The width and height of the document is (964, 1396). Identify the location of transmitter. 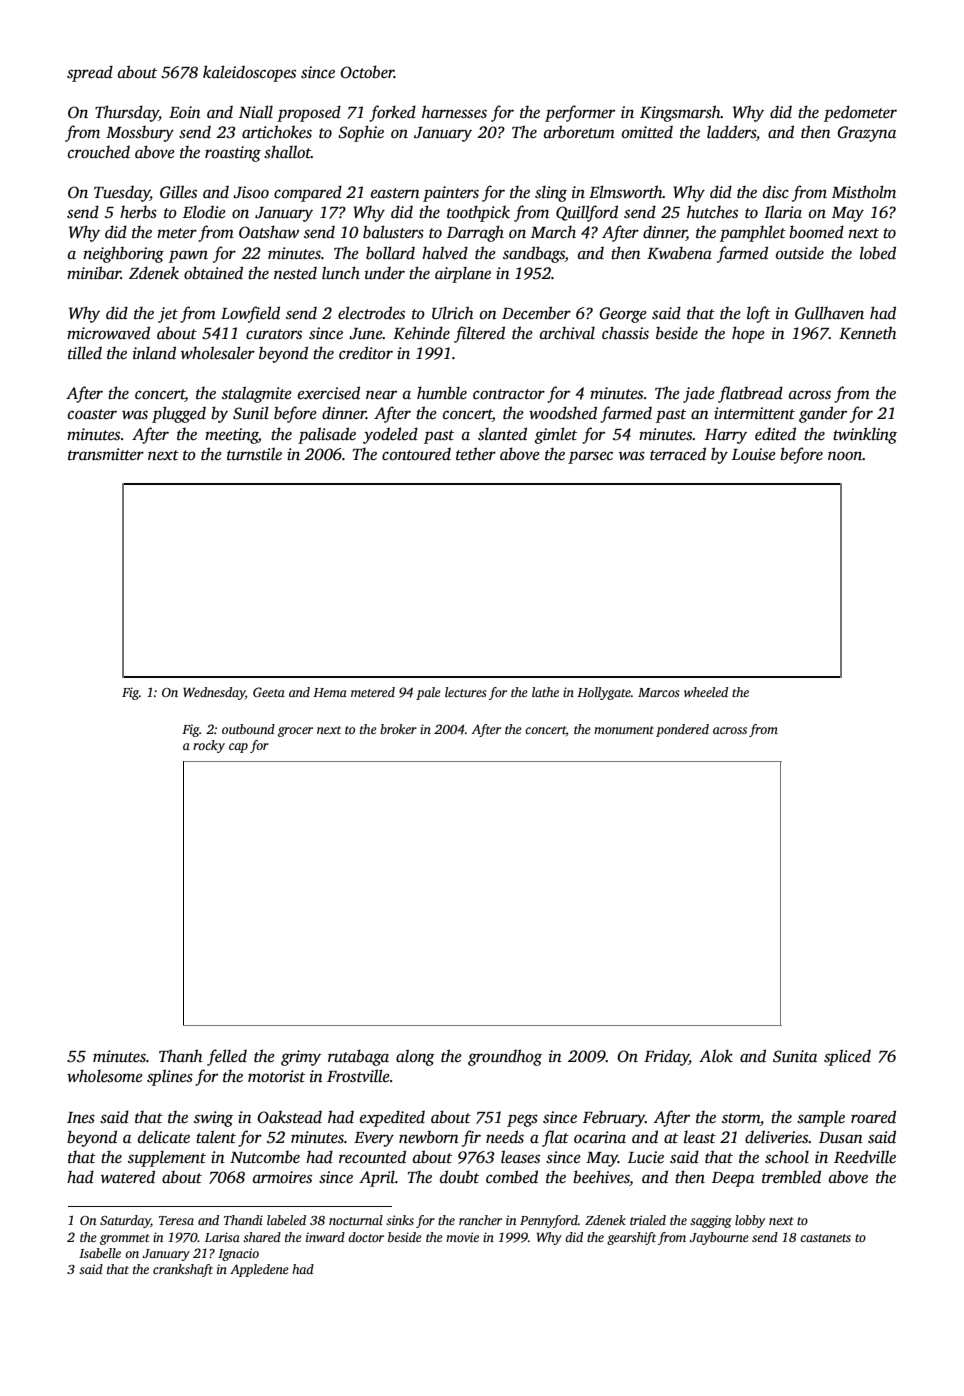
(106, 454).
